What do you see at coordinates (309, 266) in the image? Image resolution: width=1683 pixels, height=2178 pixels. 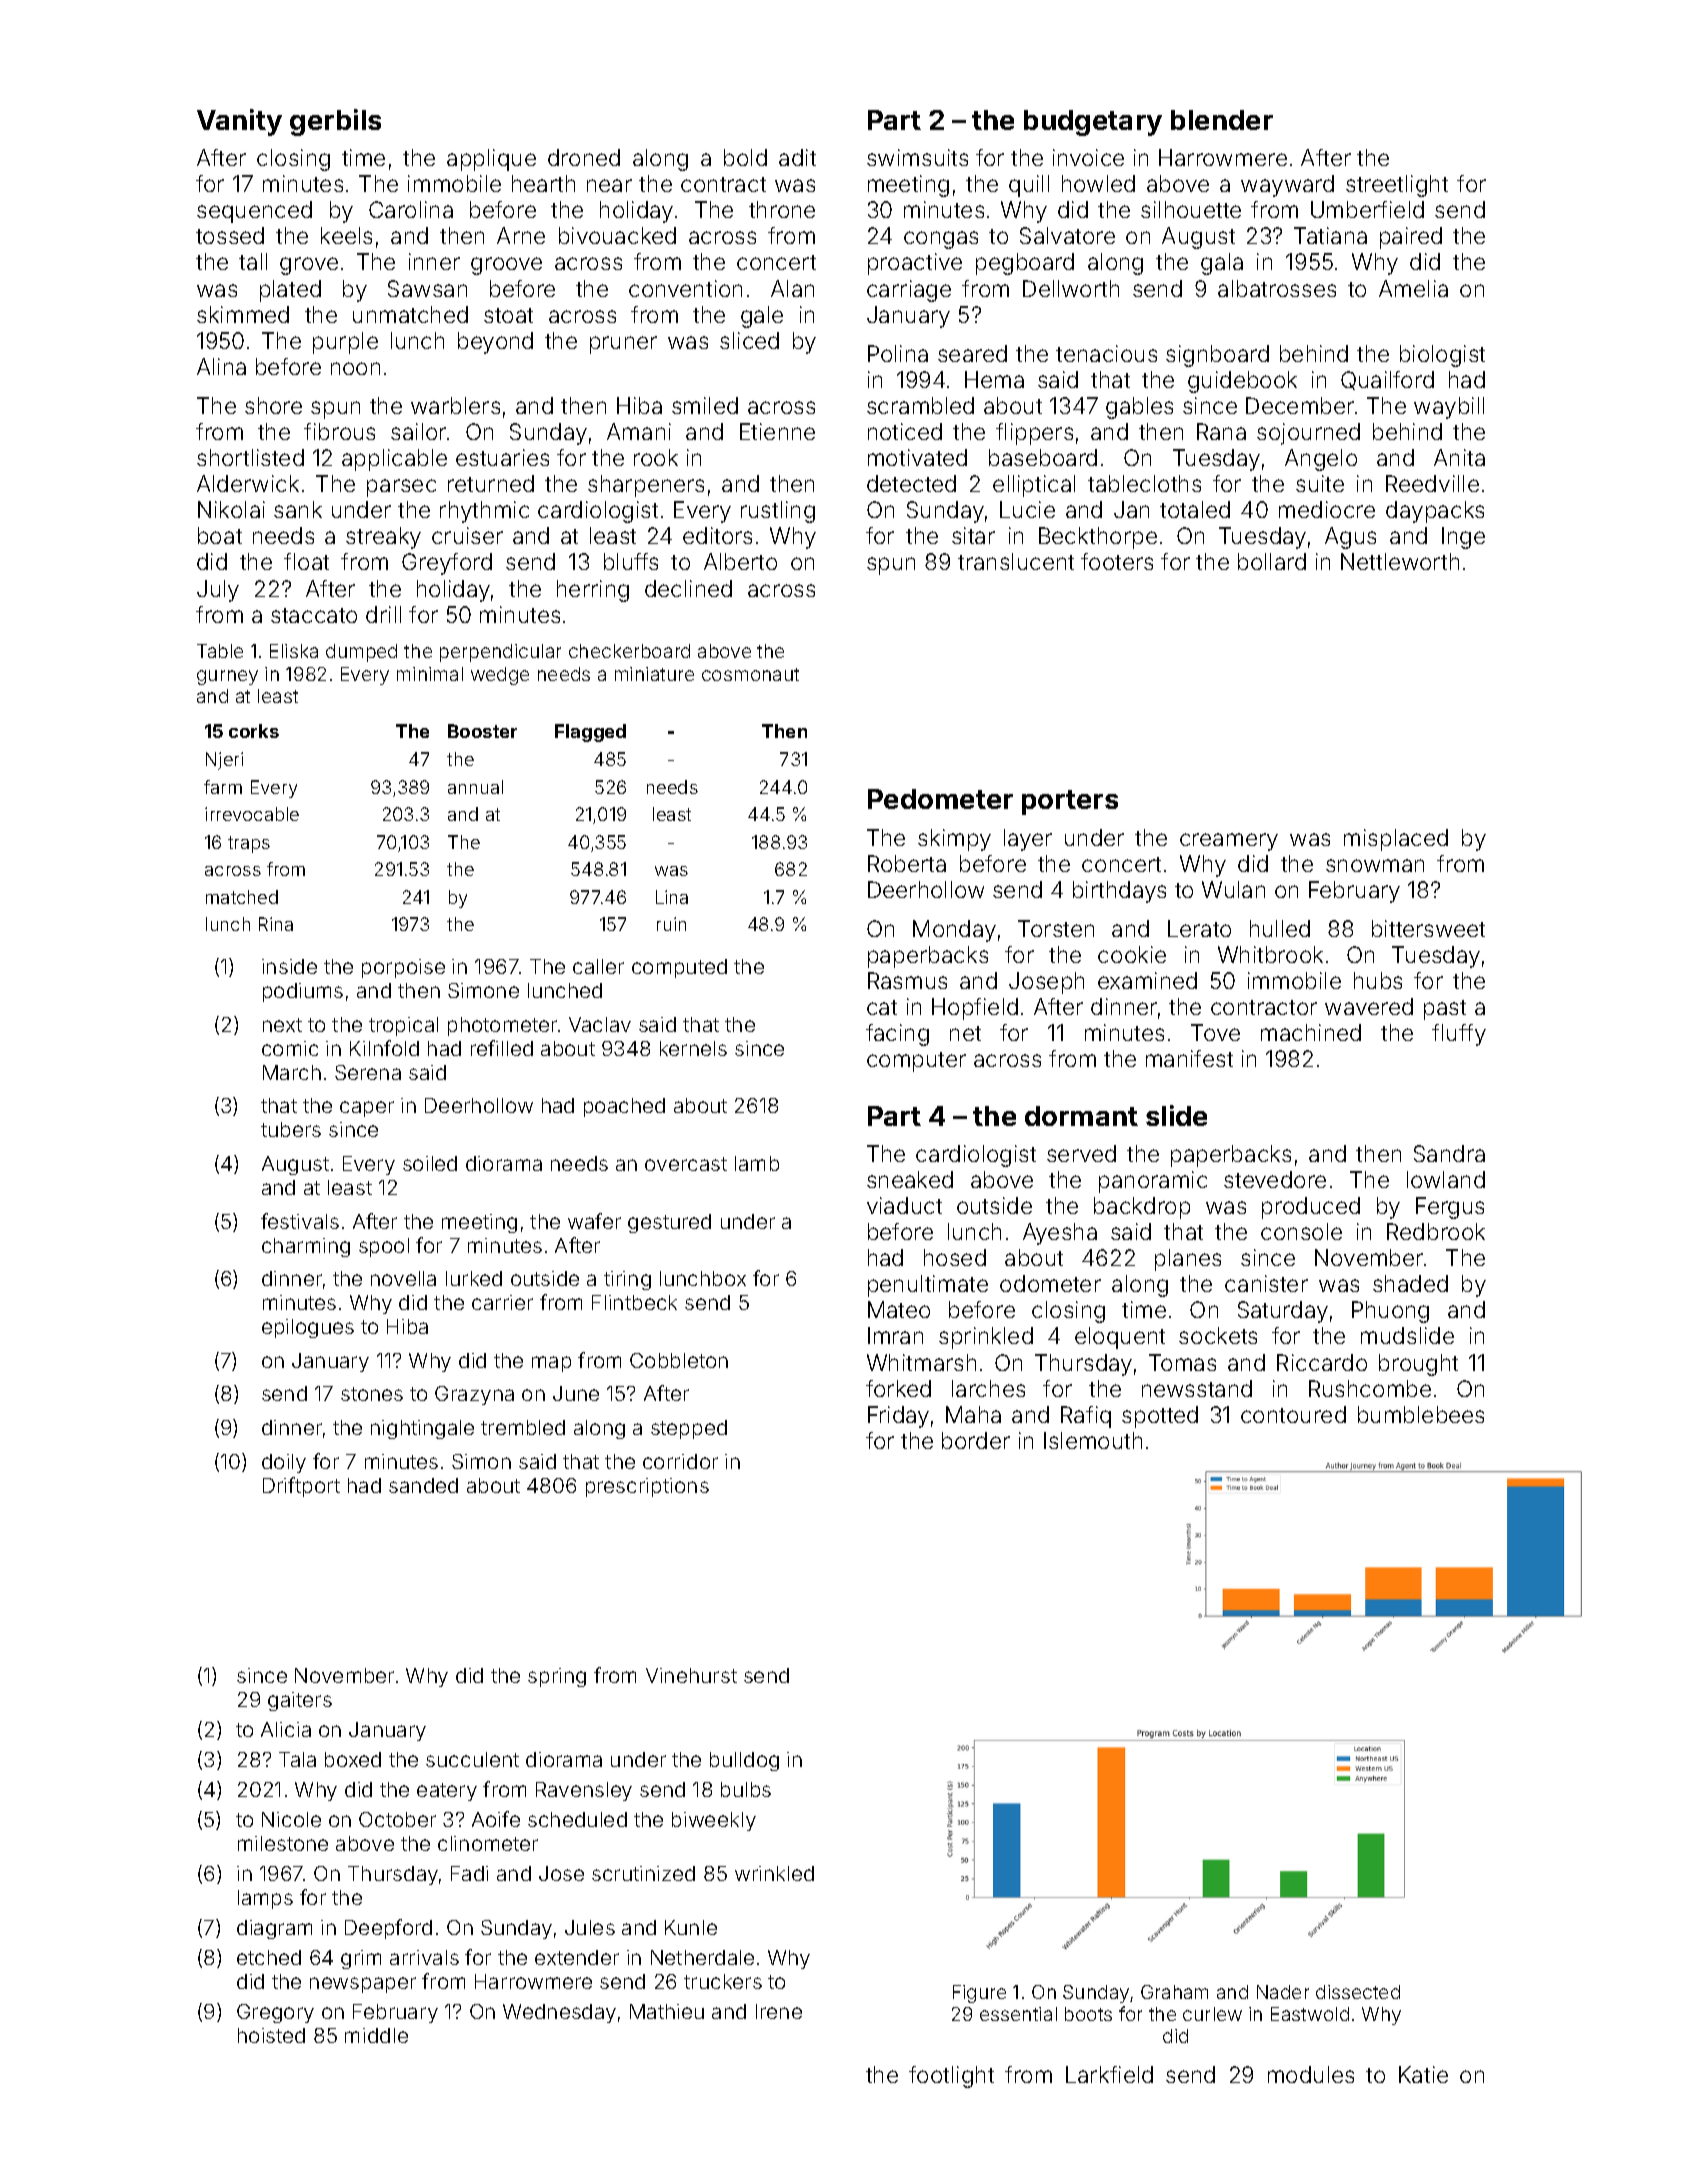 I see `grove` at bounding box center [309, 266].
